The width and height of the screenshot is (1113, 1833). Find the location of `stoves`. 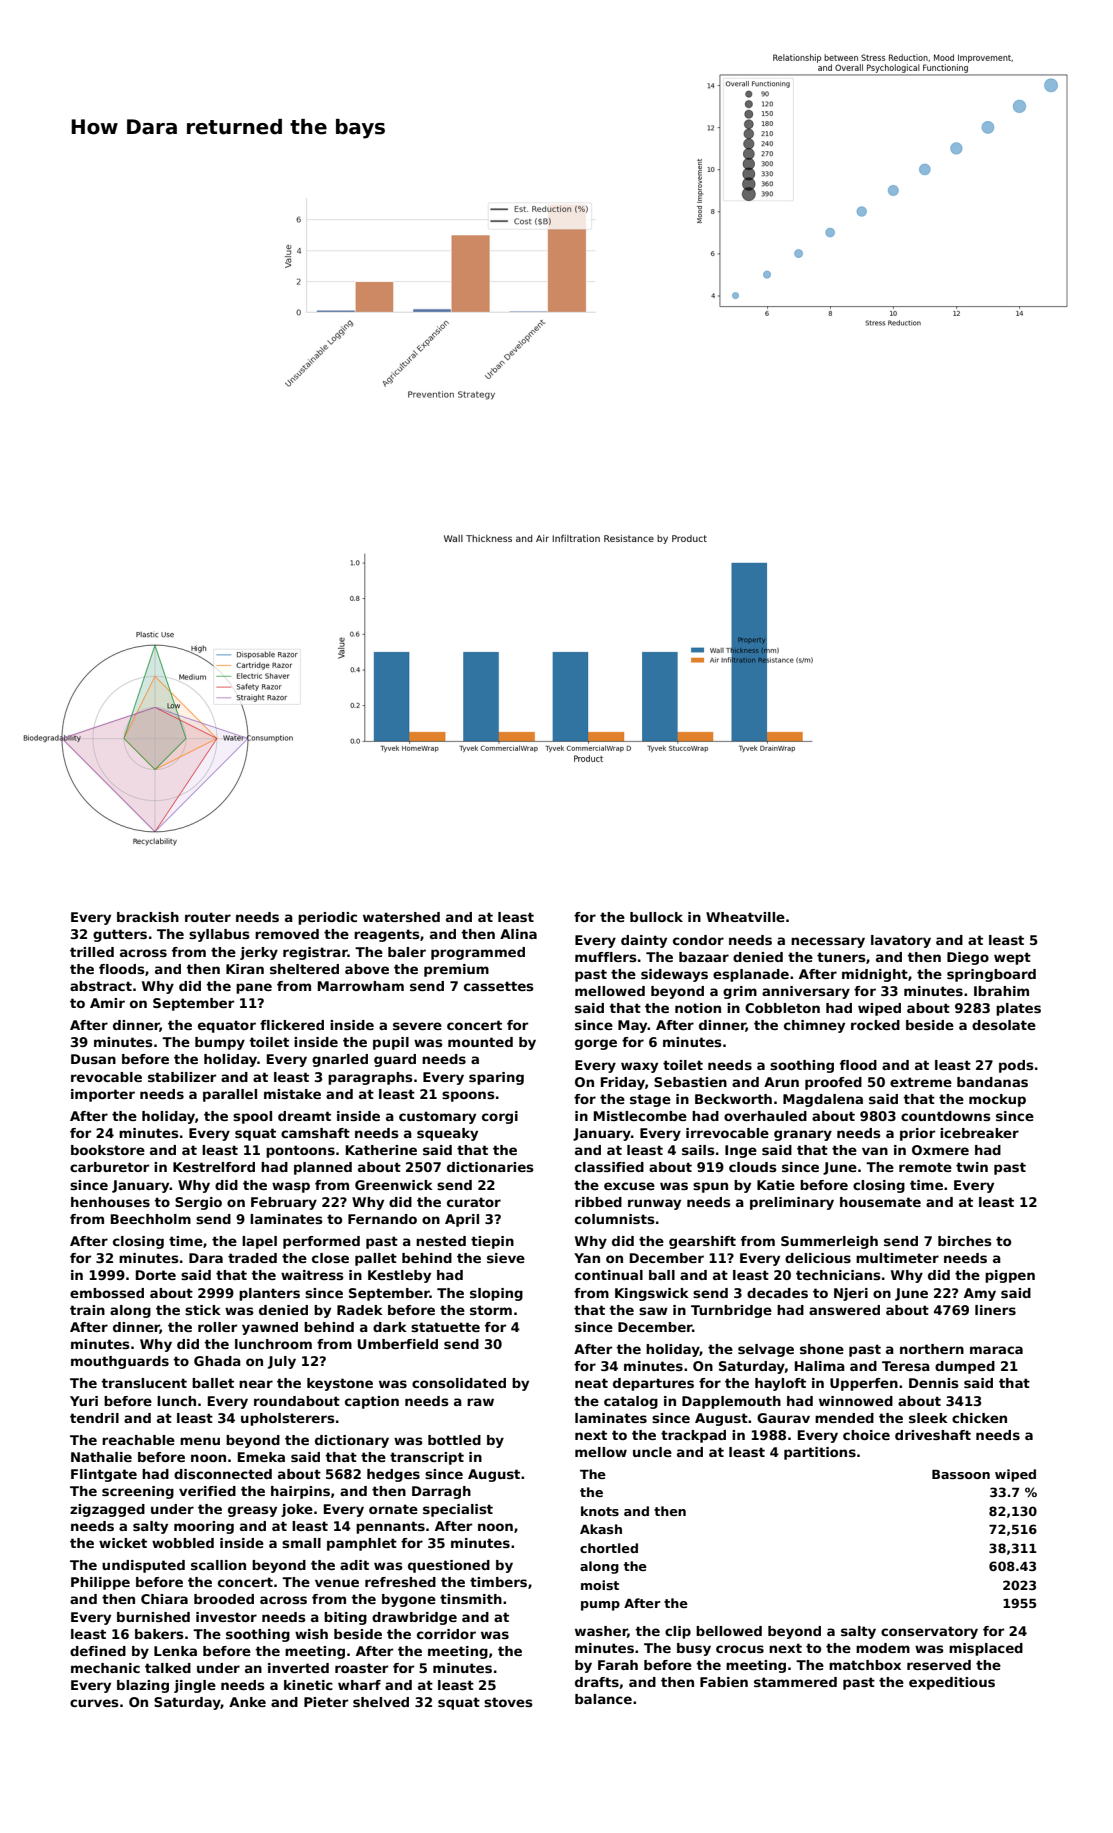

stoves is located at coordinates (508, 1702).
